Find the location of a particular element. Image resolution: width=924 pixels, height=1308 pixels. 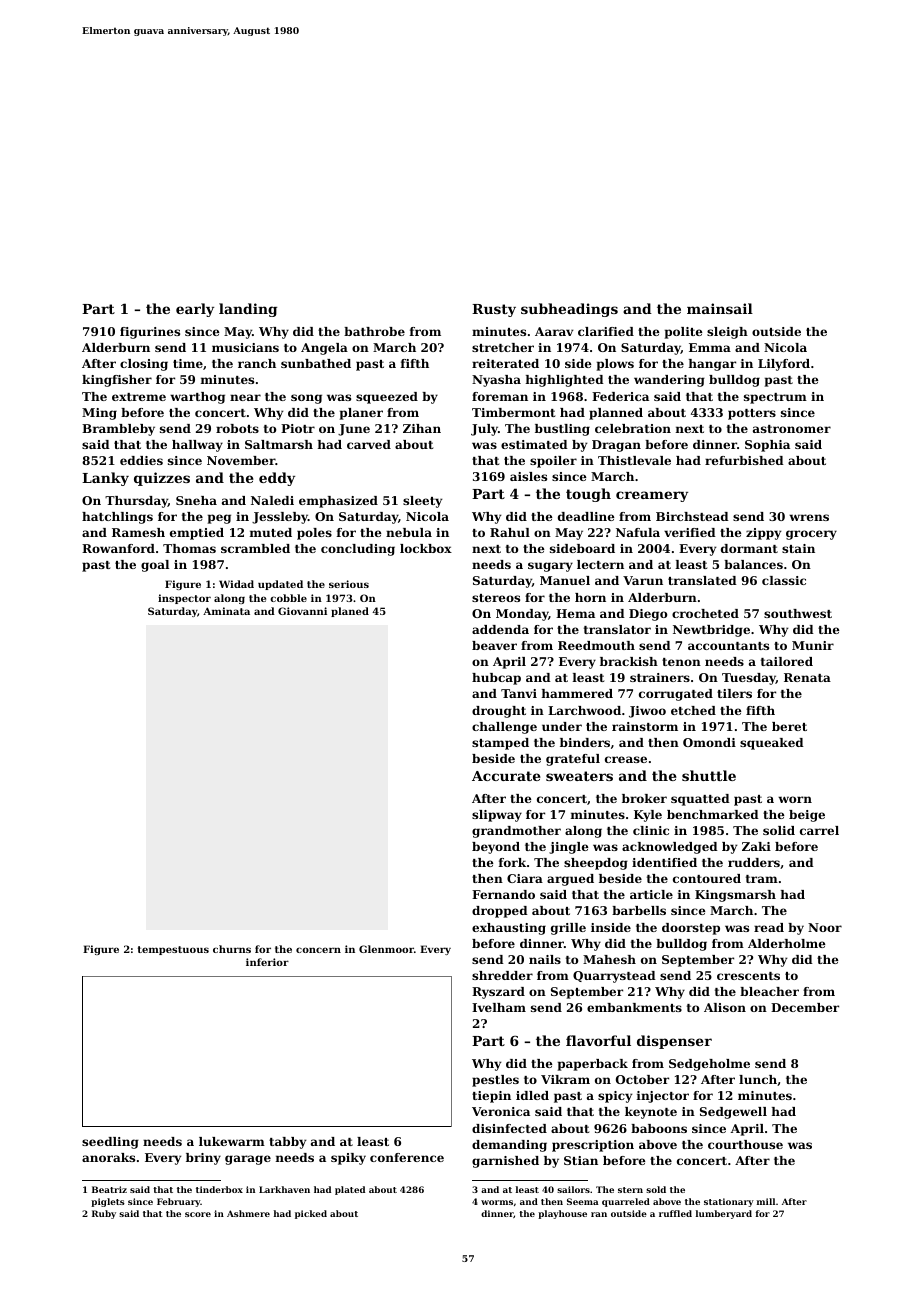

dropped is located at coordinates (500, 912).
